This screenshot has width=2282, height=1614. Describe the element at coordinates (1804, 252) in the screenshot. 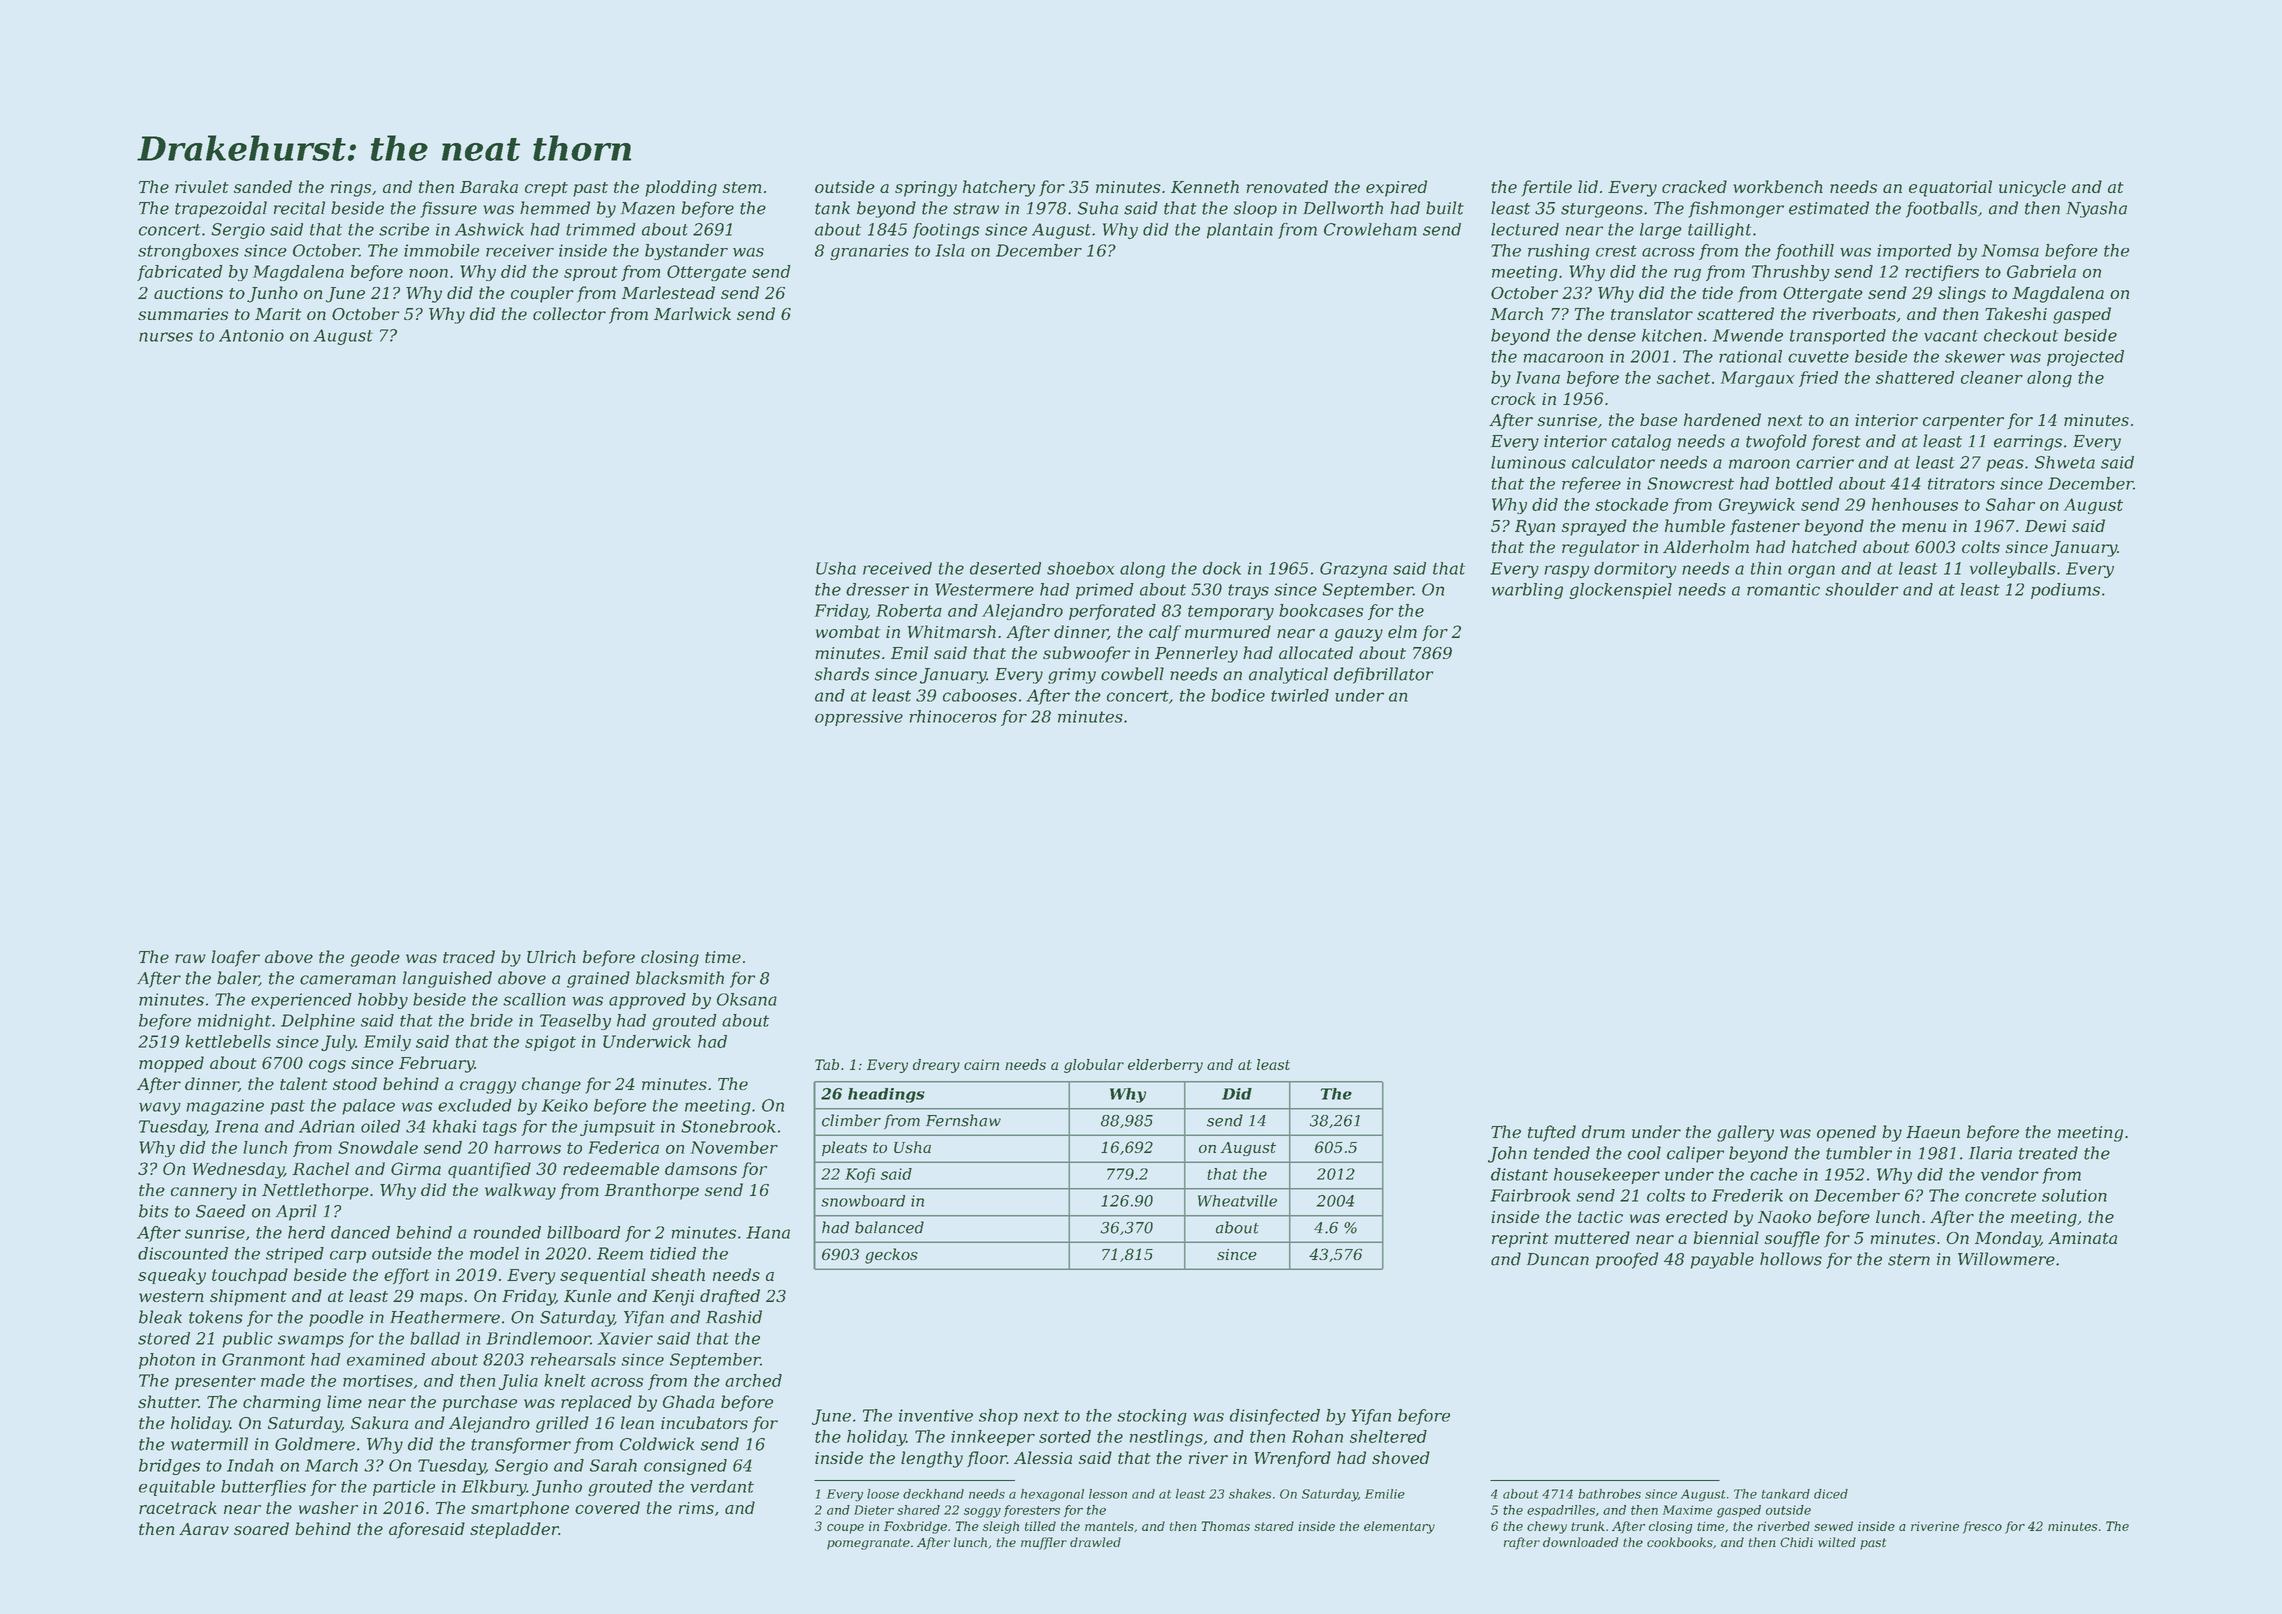

I see `foothill` at that location.
